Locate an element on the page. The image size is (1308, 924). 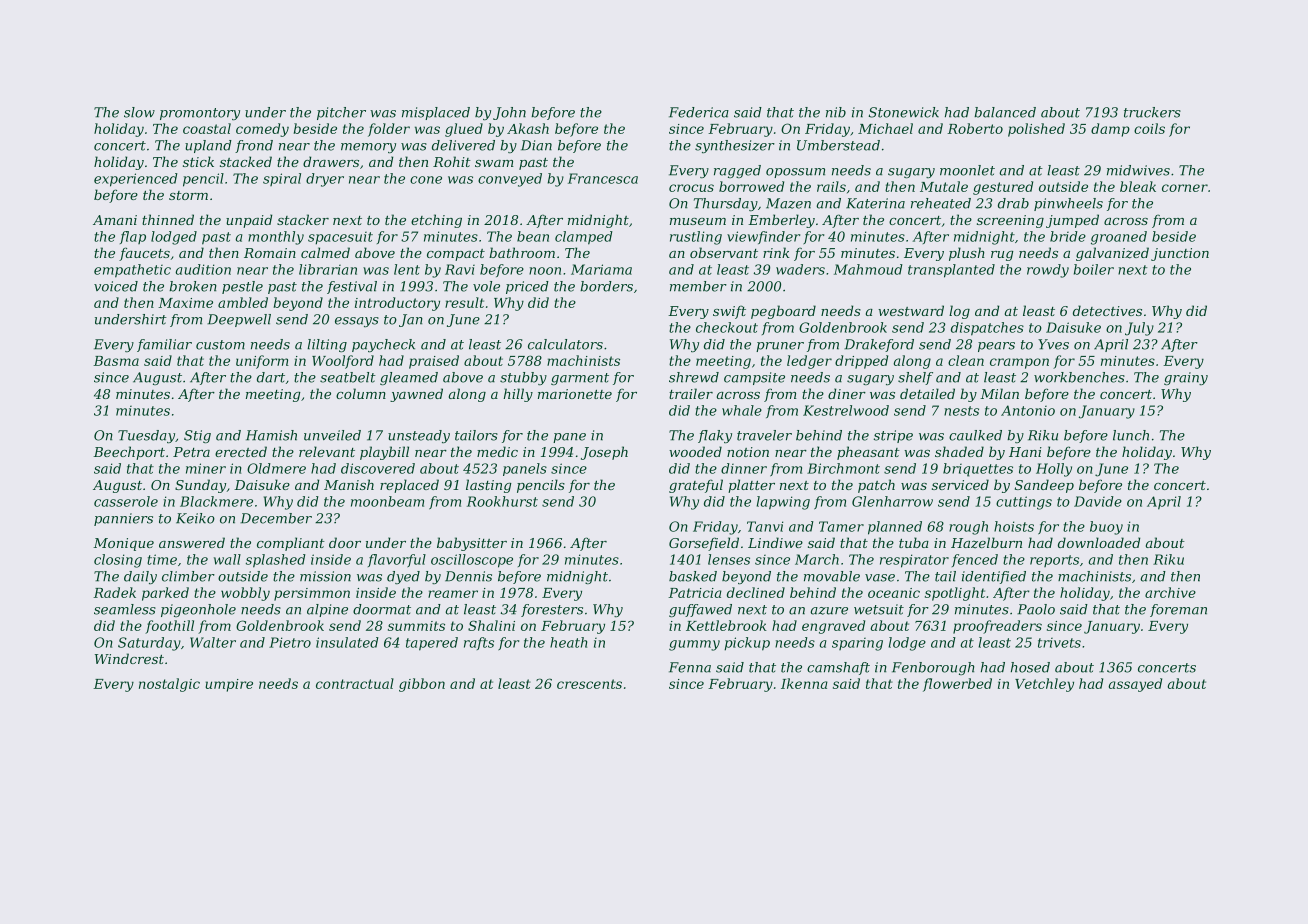
balanced is located at coordinates (1005, 112).
